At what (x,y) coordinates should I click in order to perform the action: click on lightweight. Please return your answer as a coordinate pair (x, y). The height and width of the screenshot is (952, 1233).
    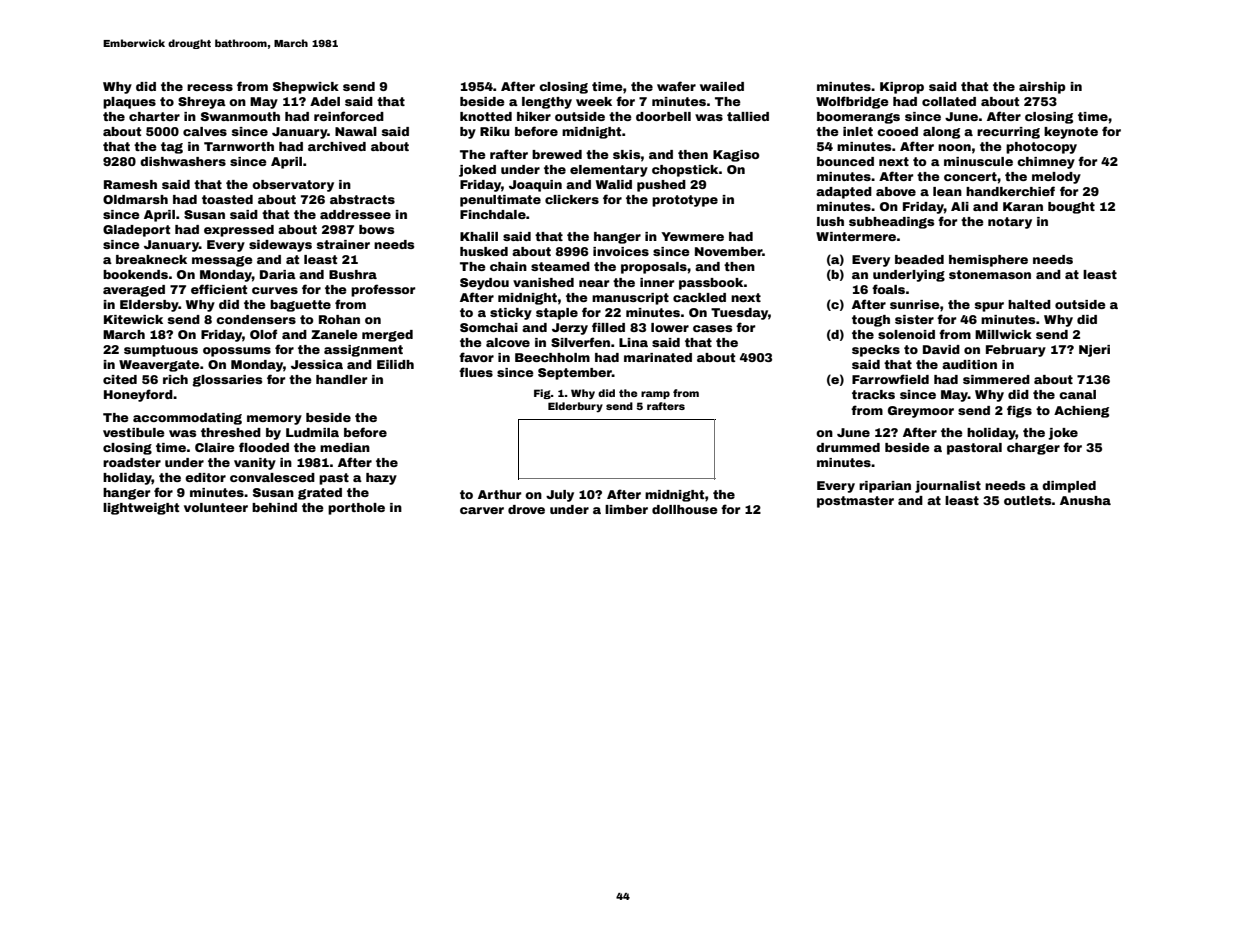
    Looking at the image, I should click on (141, 509).
